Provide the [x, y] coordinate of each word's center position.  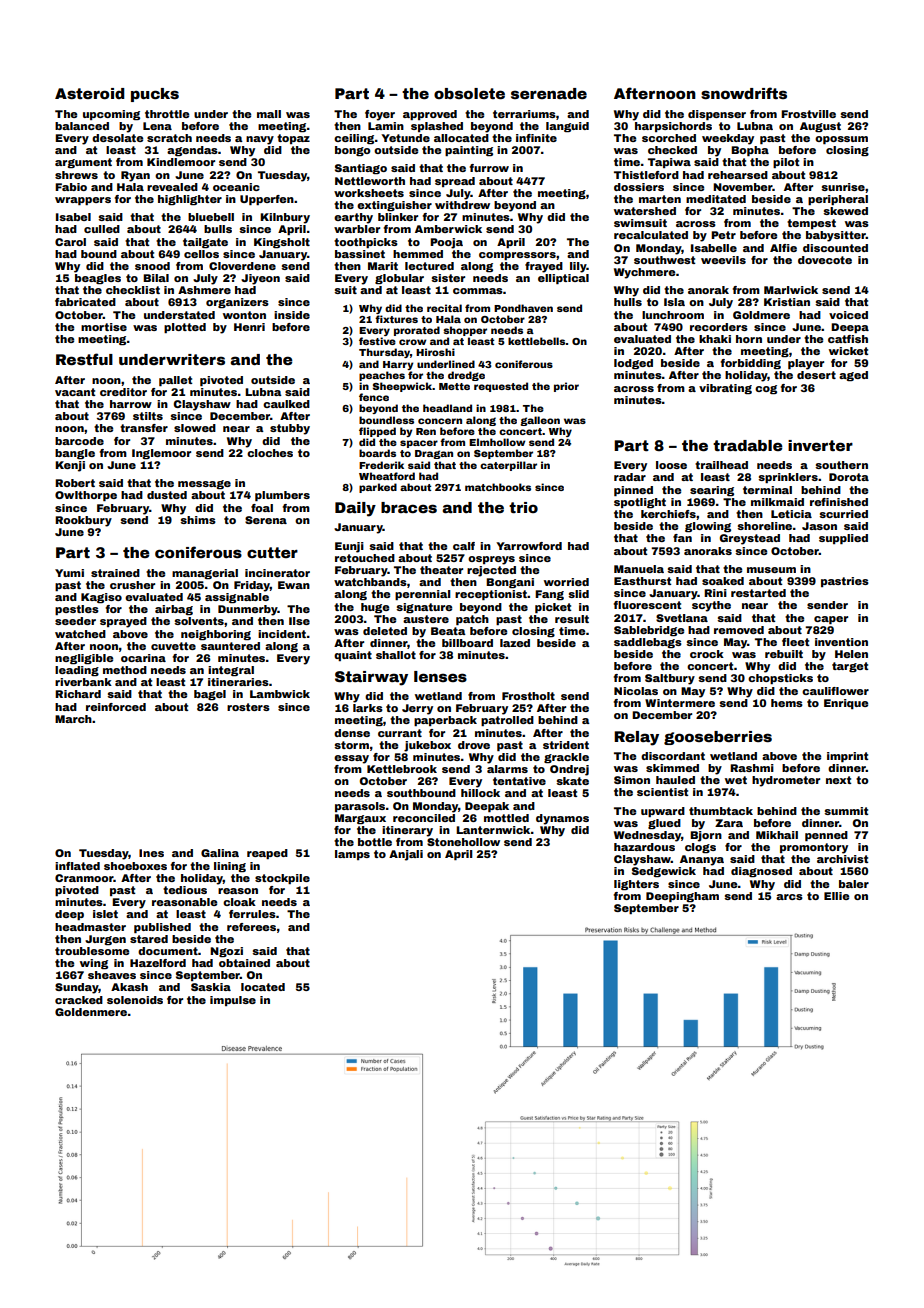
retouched [365, 558]
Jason [819, 526]
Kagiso [101, 598]
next [838, 780]
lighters [636, 885]
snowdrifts [744, 93]
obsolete [469, 93]
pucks [155, 95]
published [162, 928]
